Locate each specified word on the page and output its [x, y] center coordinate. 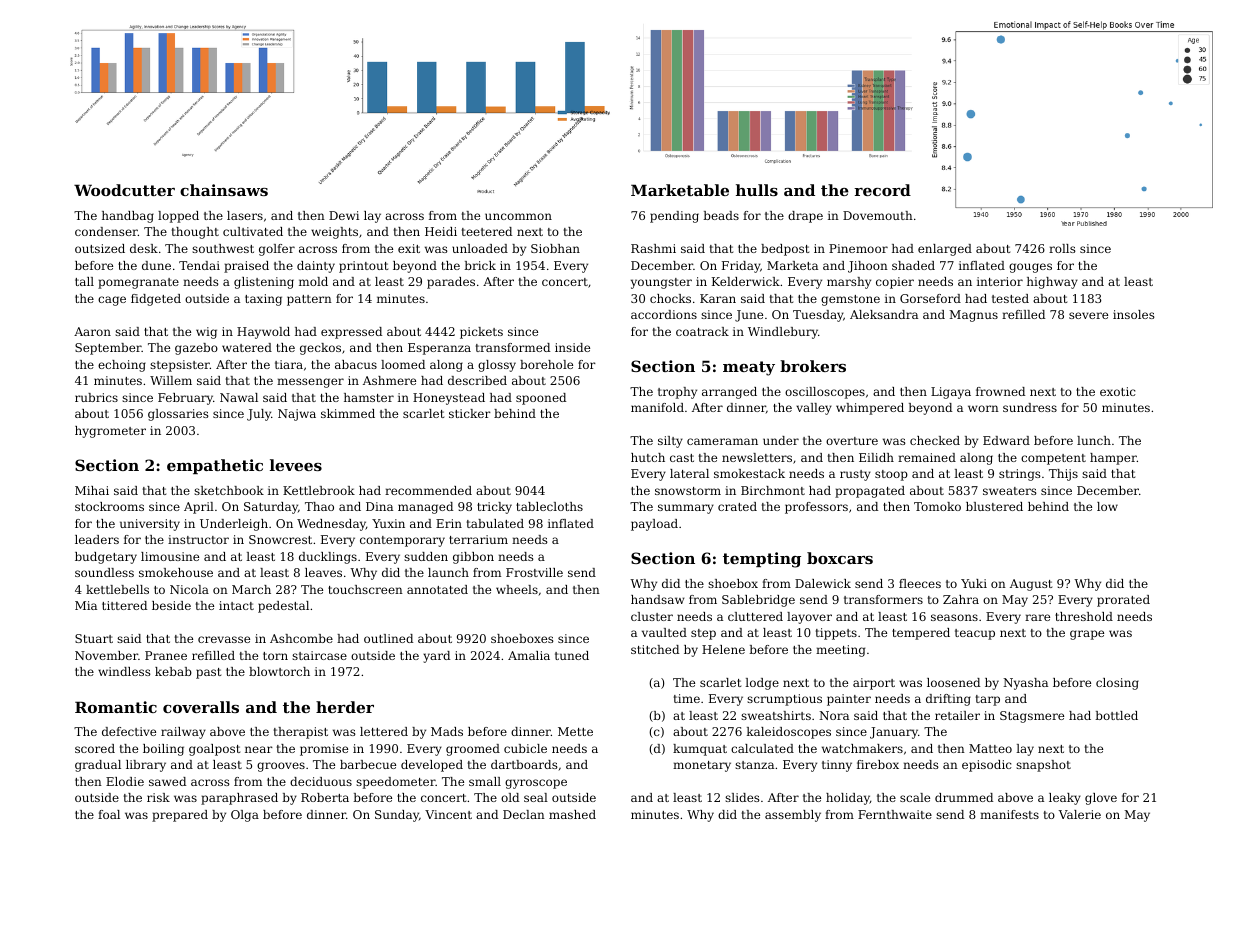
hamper [1113, 459]
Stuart [94, 638]
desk [144, 248]
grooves [281, 767]
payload [654, 525]
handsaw [657, 599]
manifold [657, 407]
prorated [1123, 601]
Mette [575, 731]
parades [451, 283]
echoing [122, 366]
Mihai [92, 490]
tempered [921, 634]
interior [1000, 281]
